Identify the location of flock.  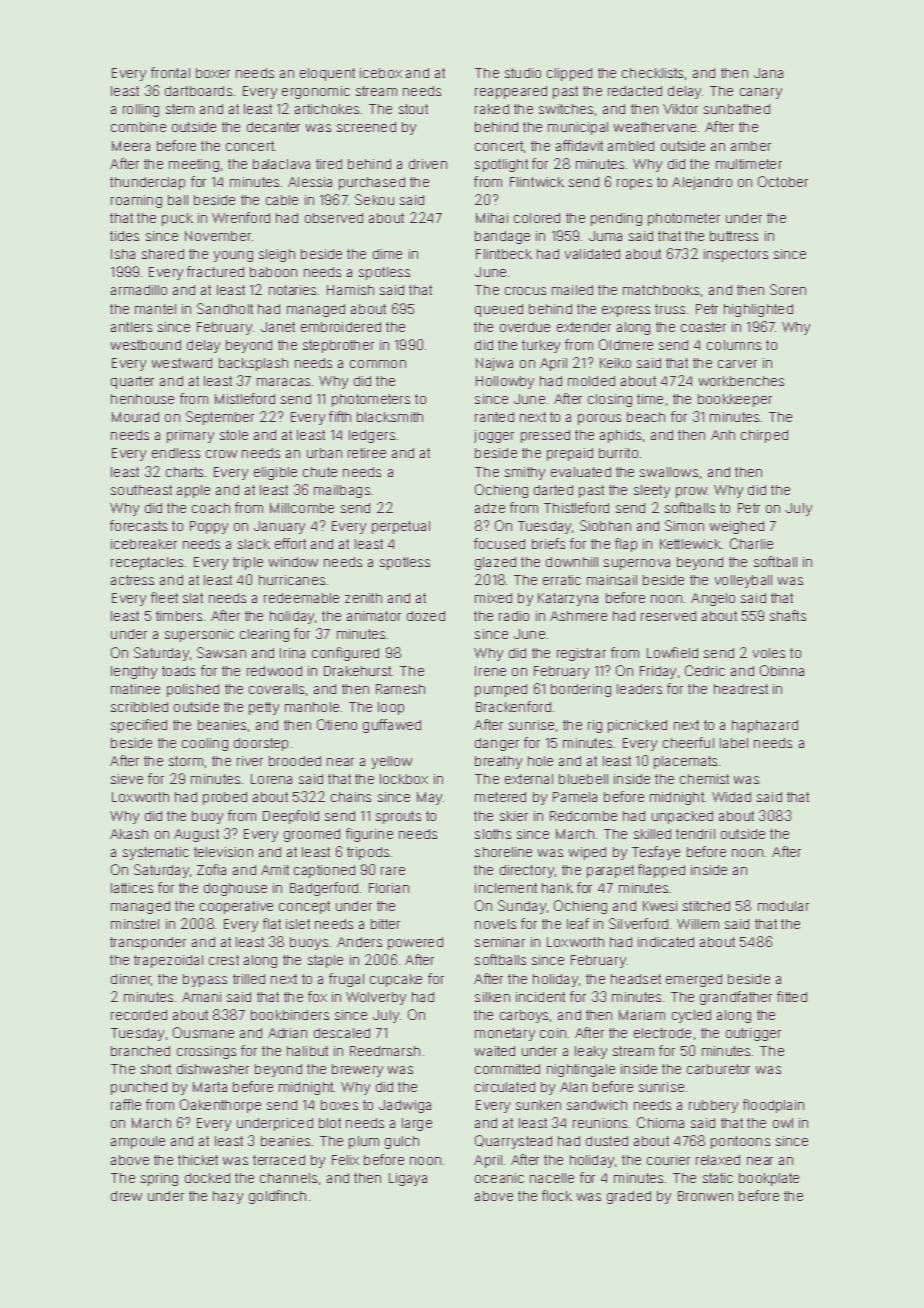
(557, 1195).
